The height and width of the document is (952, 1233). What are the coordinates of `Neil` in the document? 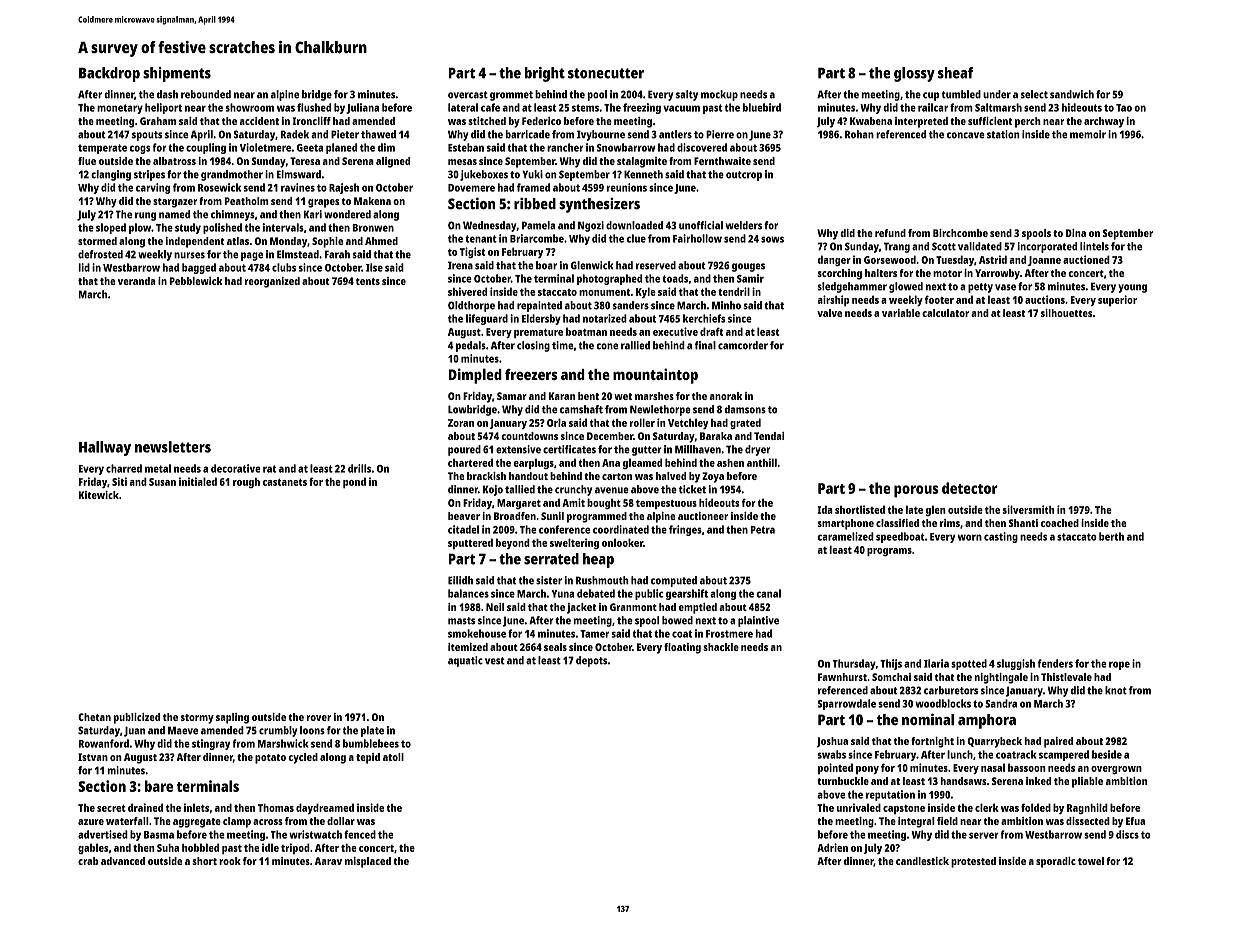 It's located at (495, 607).
